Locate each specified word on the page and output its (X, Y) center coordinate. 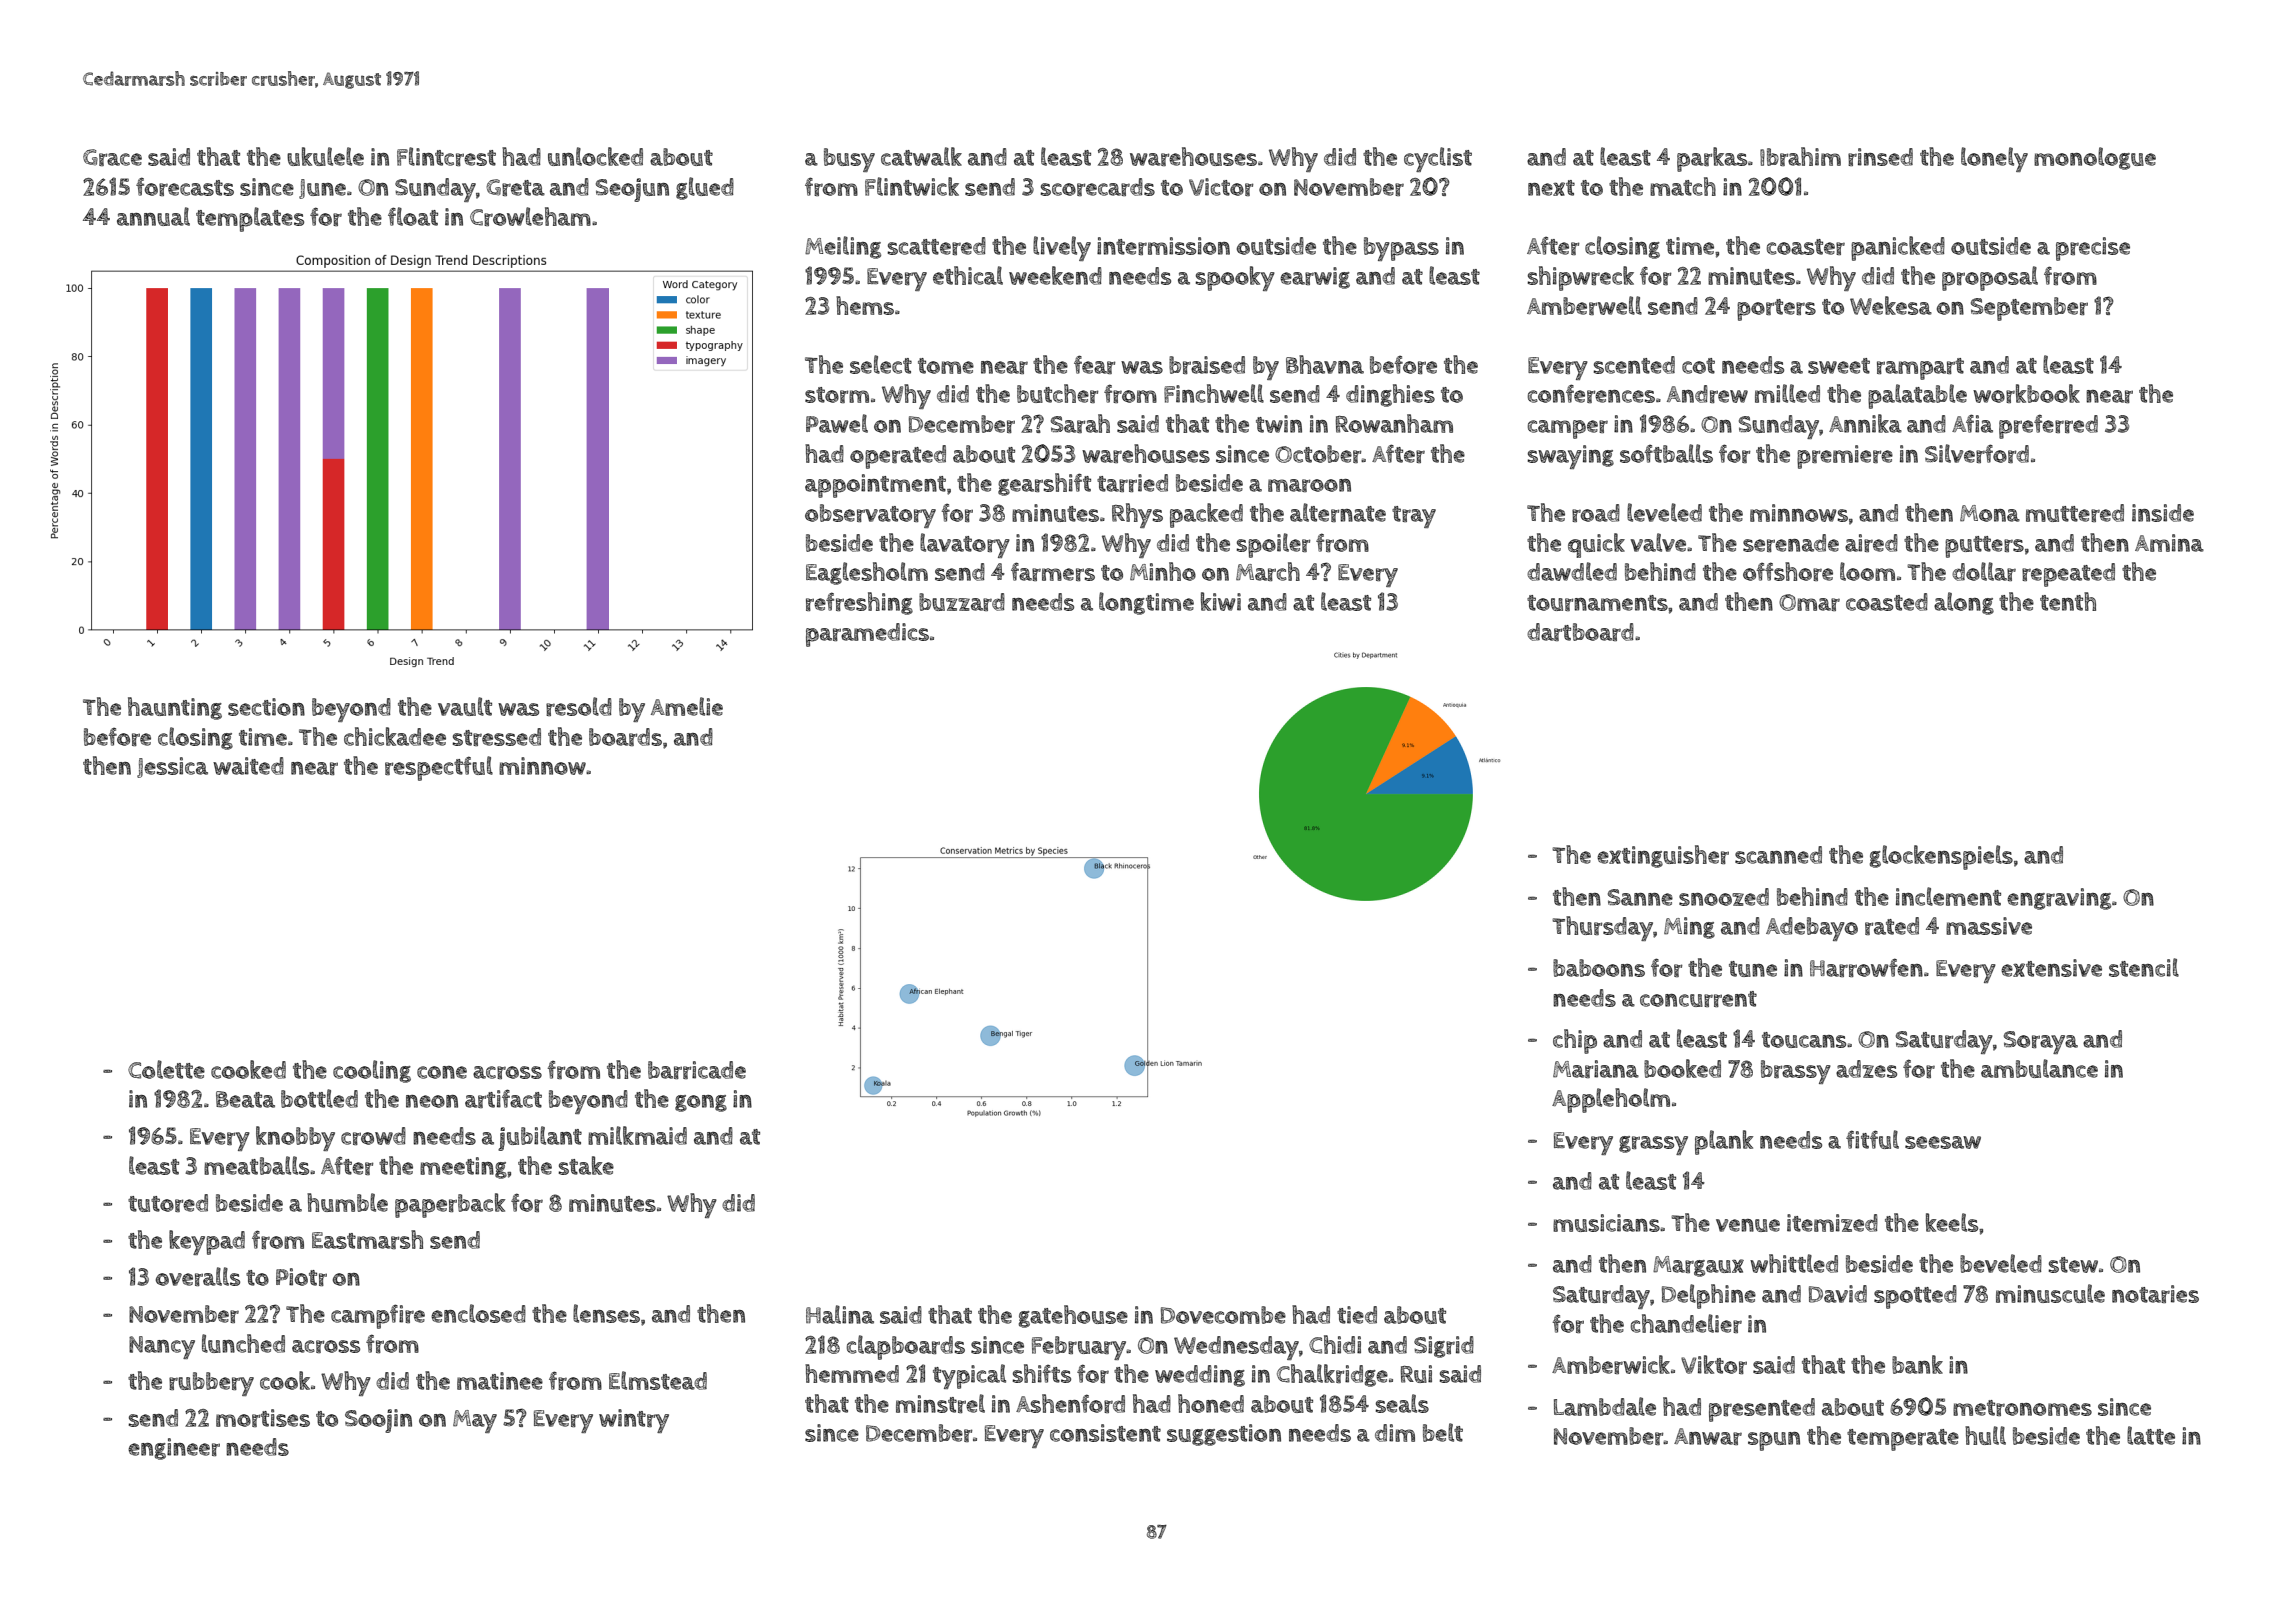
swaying (1571, 457)
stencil (2144, 967)
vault (465, 706)
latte (2151, 1435)
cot (1698, 366)
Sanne (1640, 897)
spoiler (1274, 545)
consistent (1105, 1433)
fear (1095, 364)
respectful (439, 768)
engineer (174, 1449)
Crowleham (530, 216)
